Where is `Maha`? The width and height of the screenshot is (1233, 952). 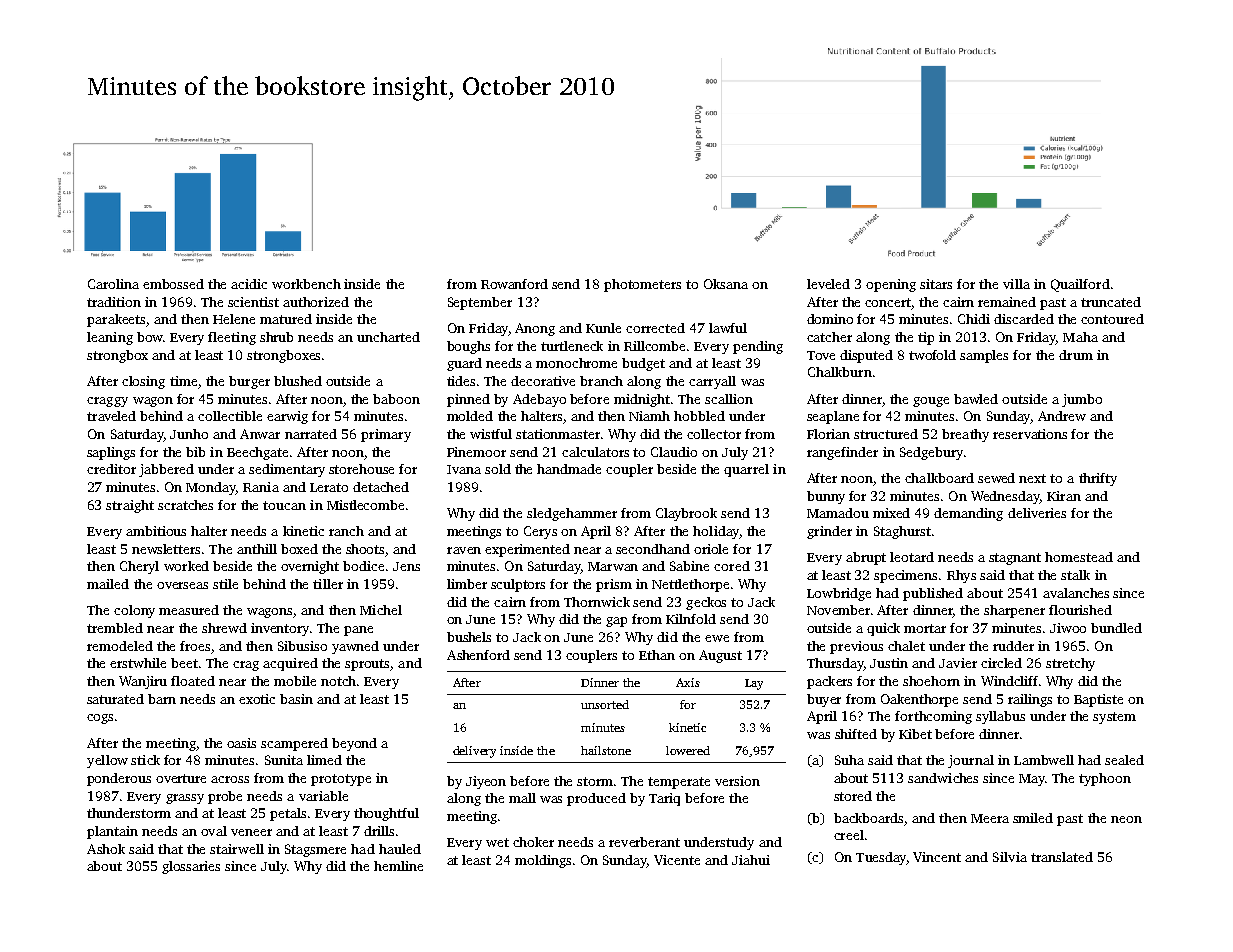
Maha is located at coordinates (1080, 337).
